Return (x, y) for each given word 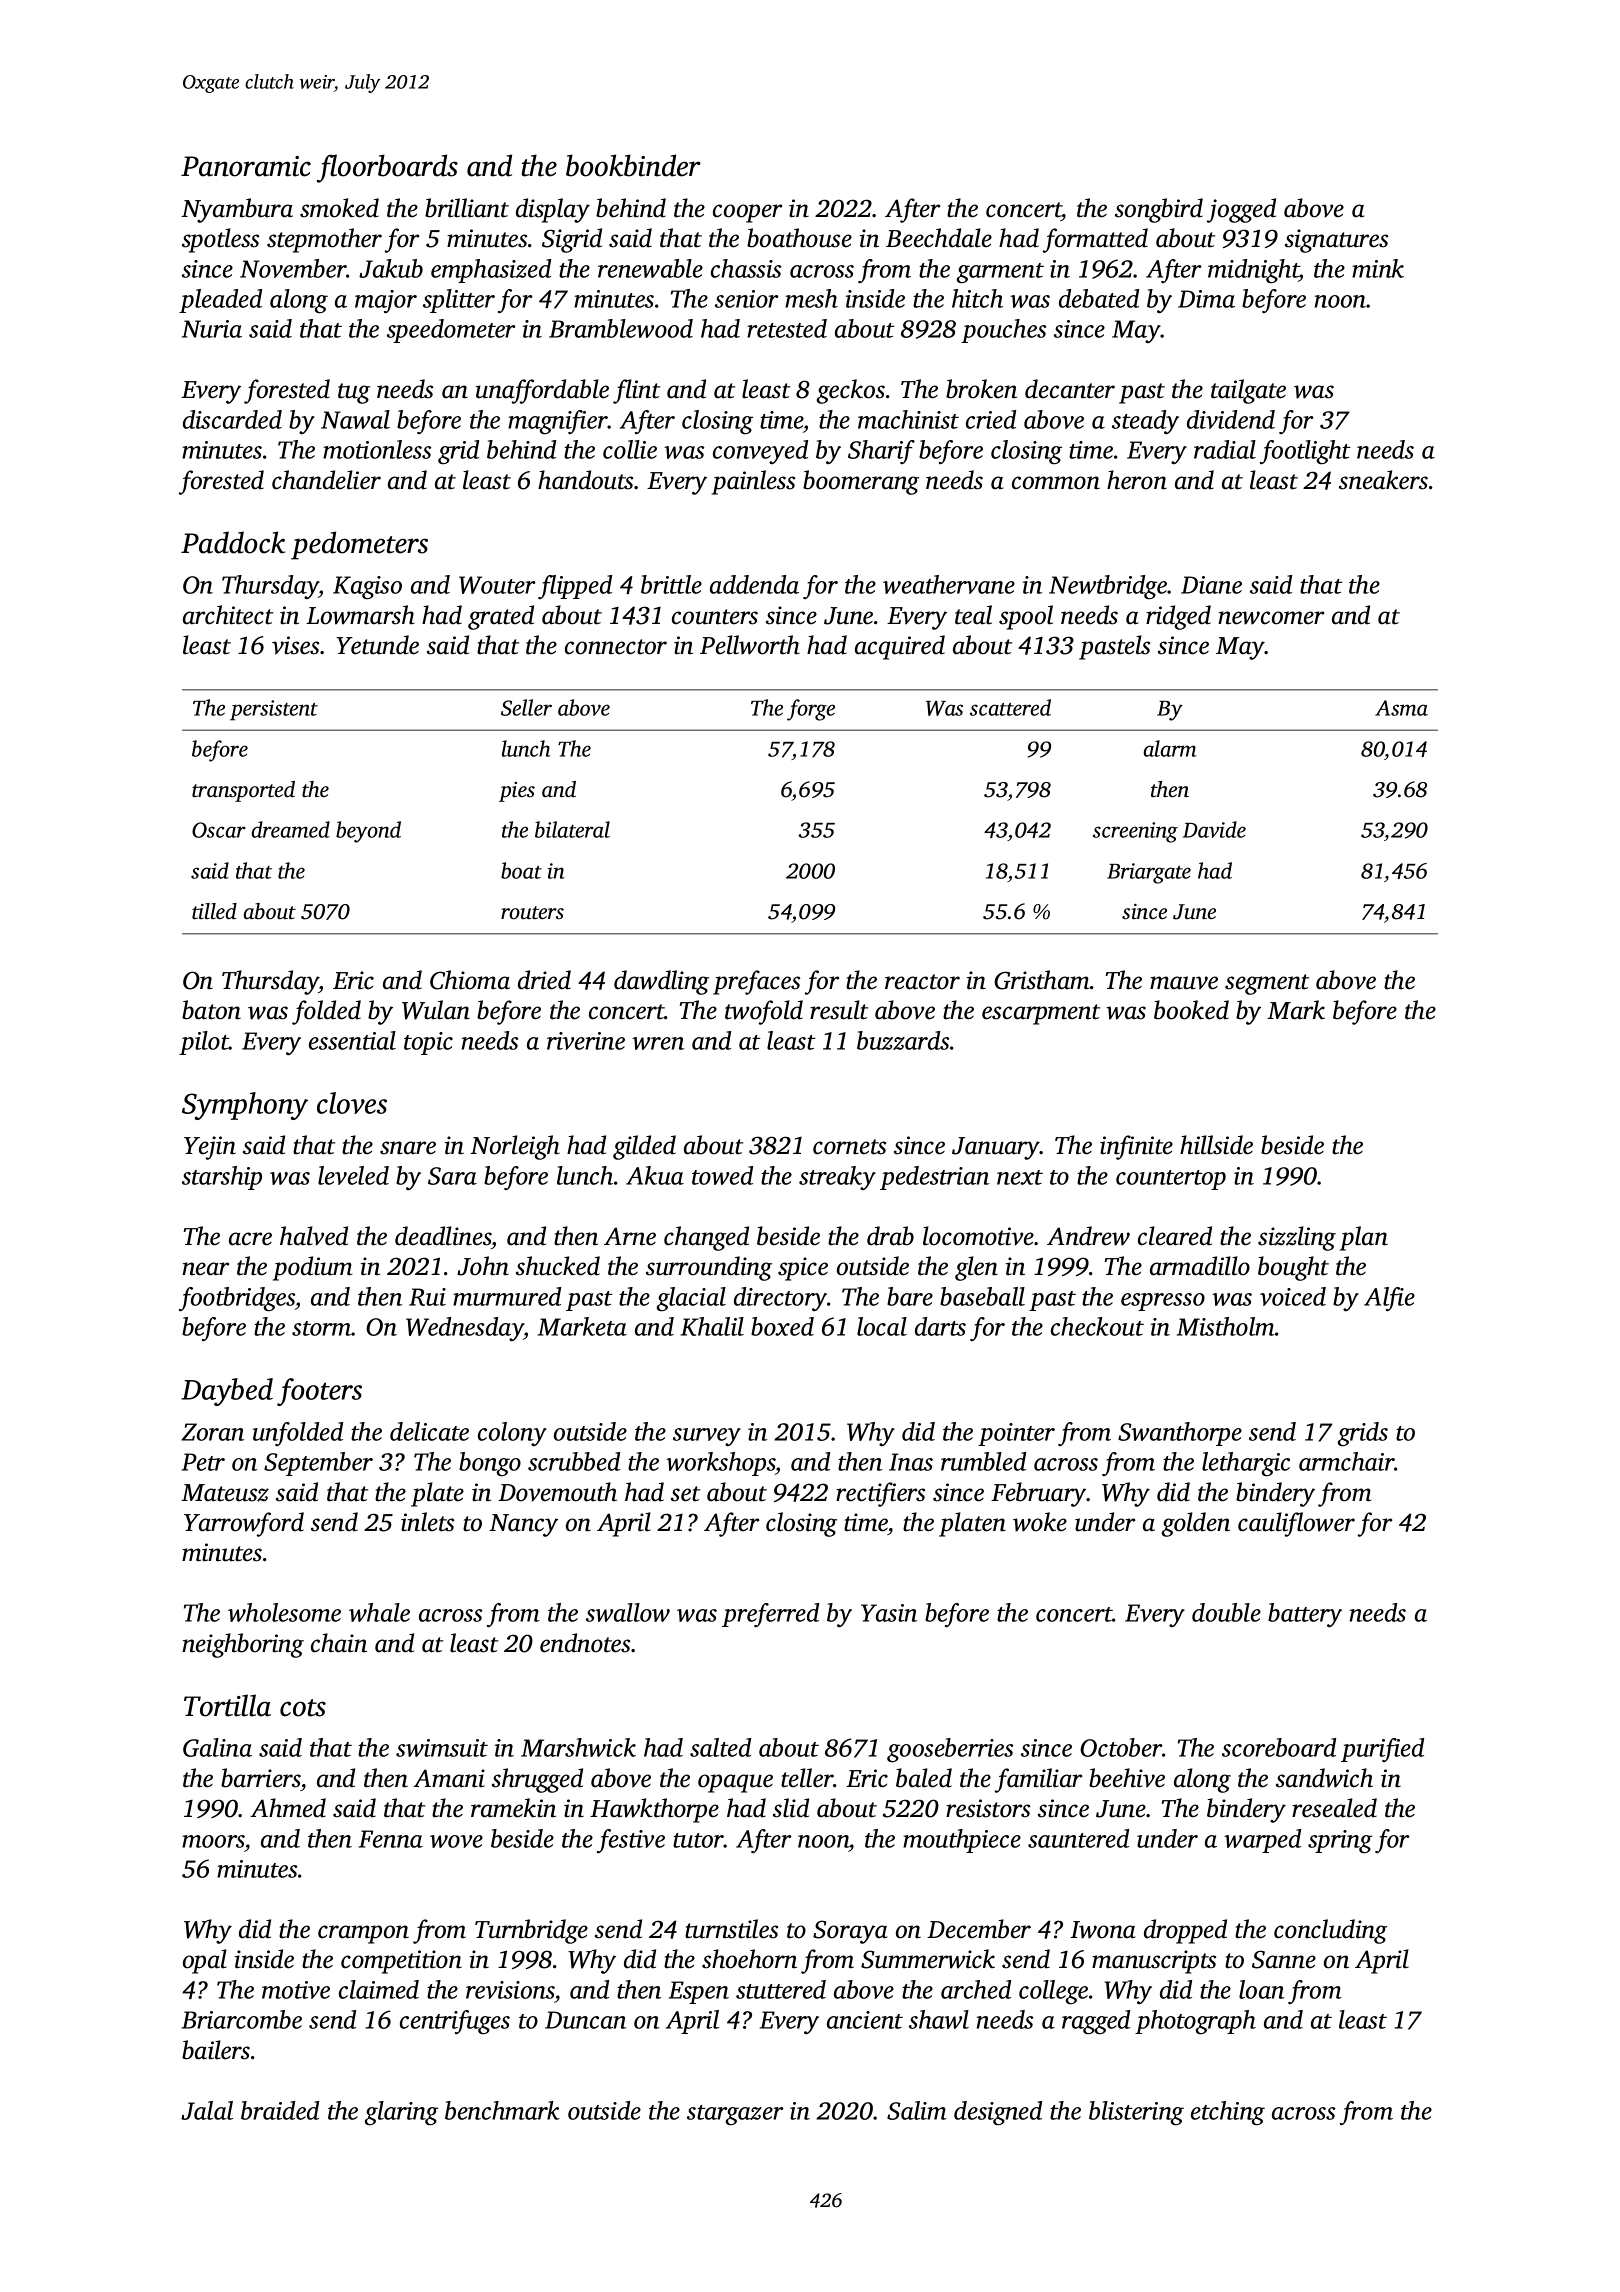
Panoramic (246, 166)
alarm (1170, 748)
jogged (1241, 210)
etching (1228, 2113)
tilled (214, 911)
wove (456, 1841)
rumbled (983, 1461)
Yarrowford (244, 1524)
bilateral (572, 829)
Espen (699, 1992)
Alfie (1389, 1299)
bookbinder (633, 165)
